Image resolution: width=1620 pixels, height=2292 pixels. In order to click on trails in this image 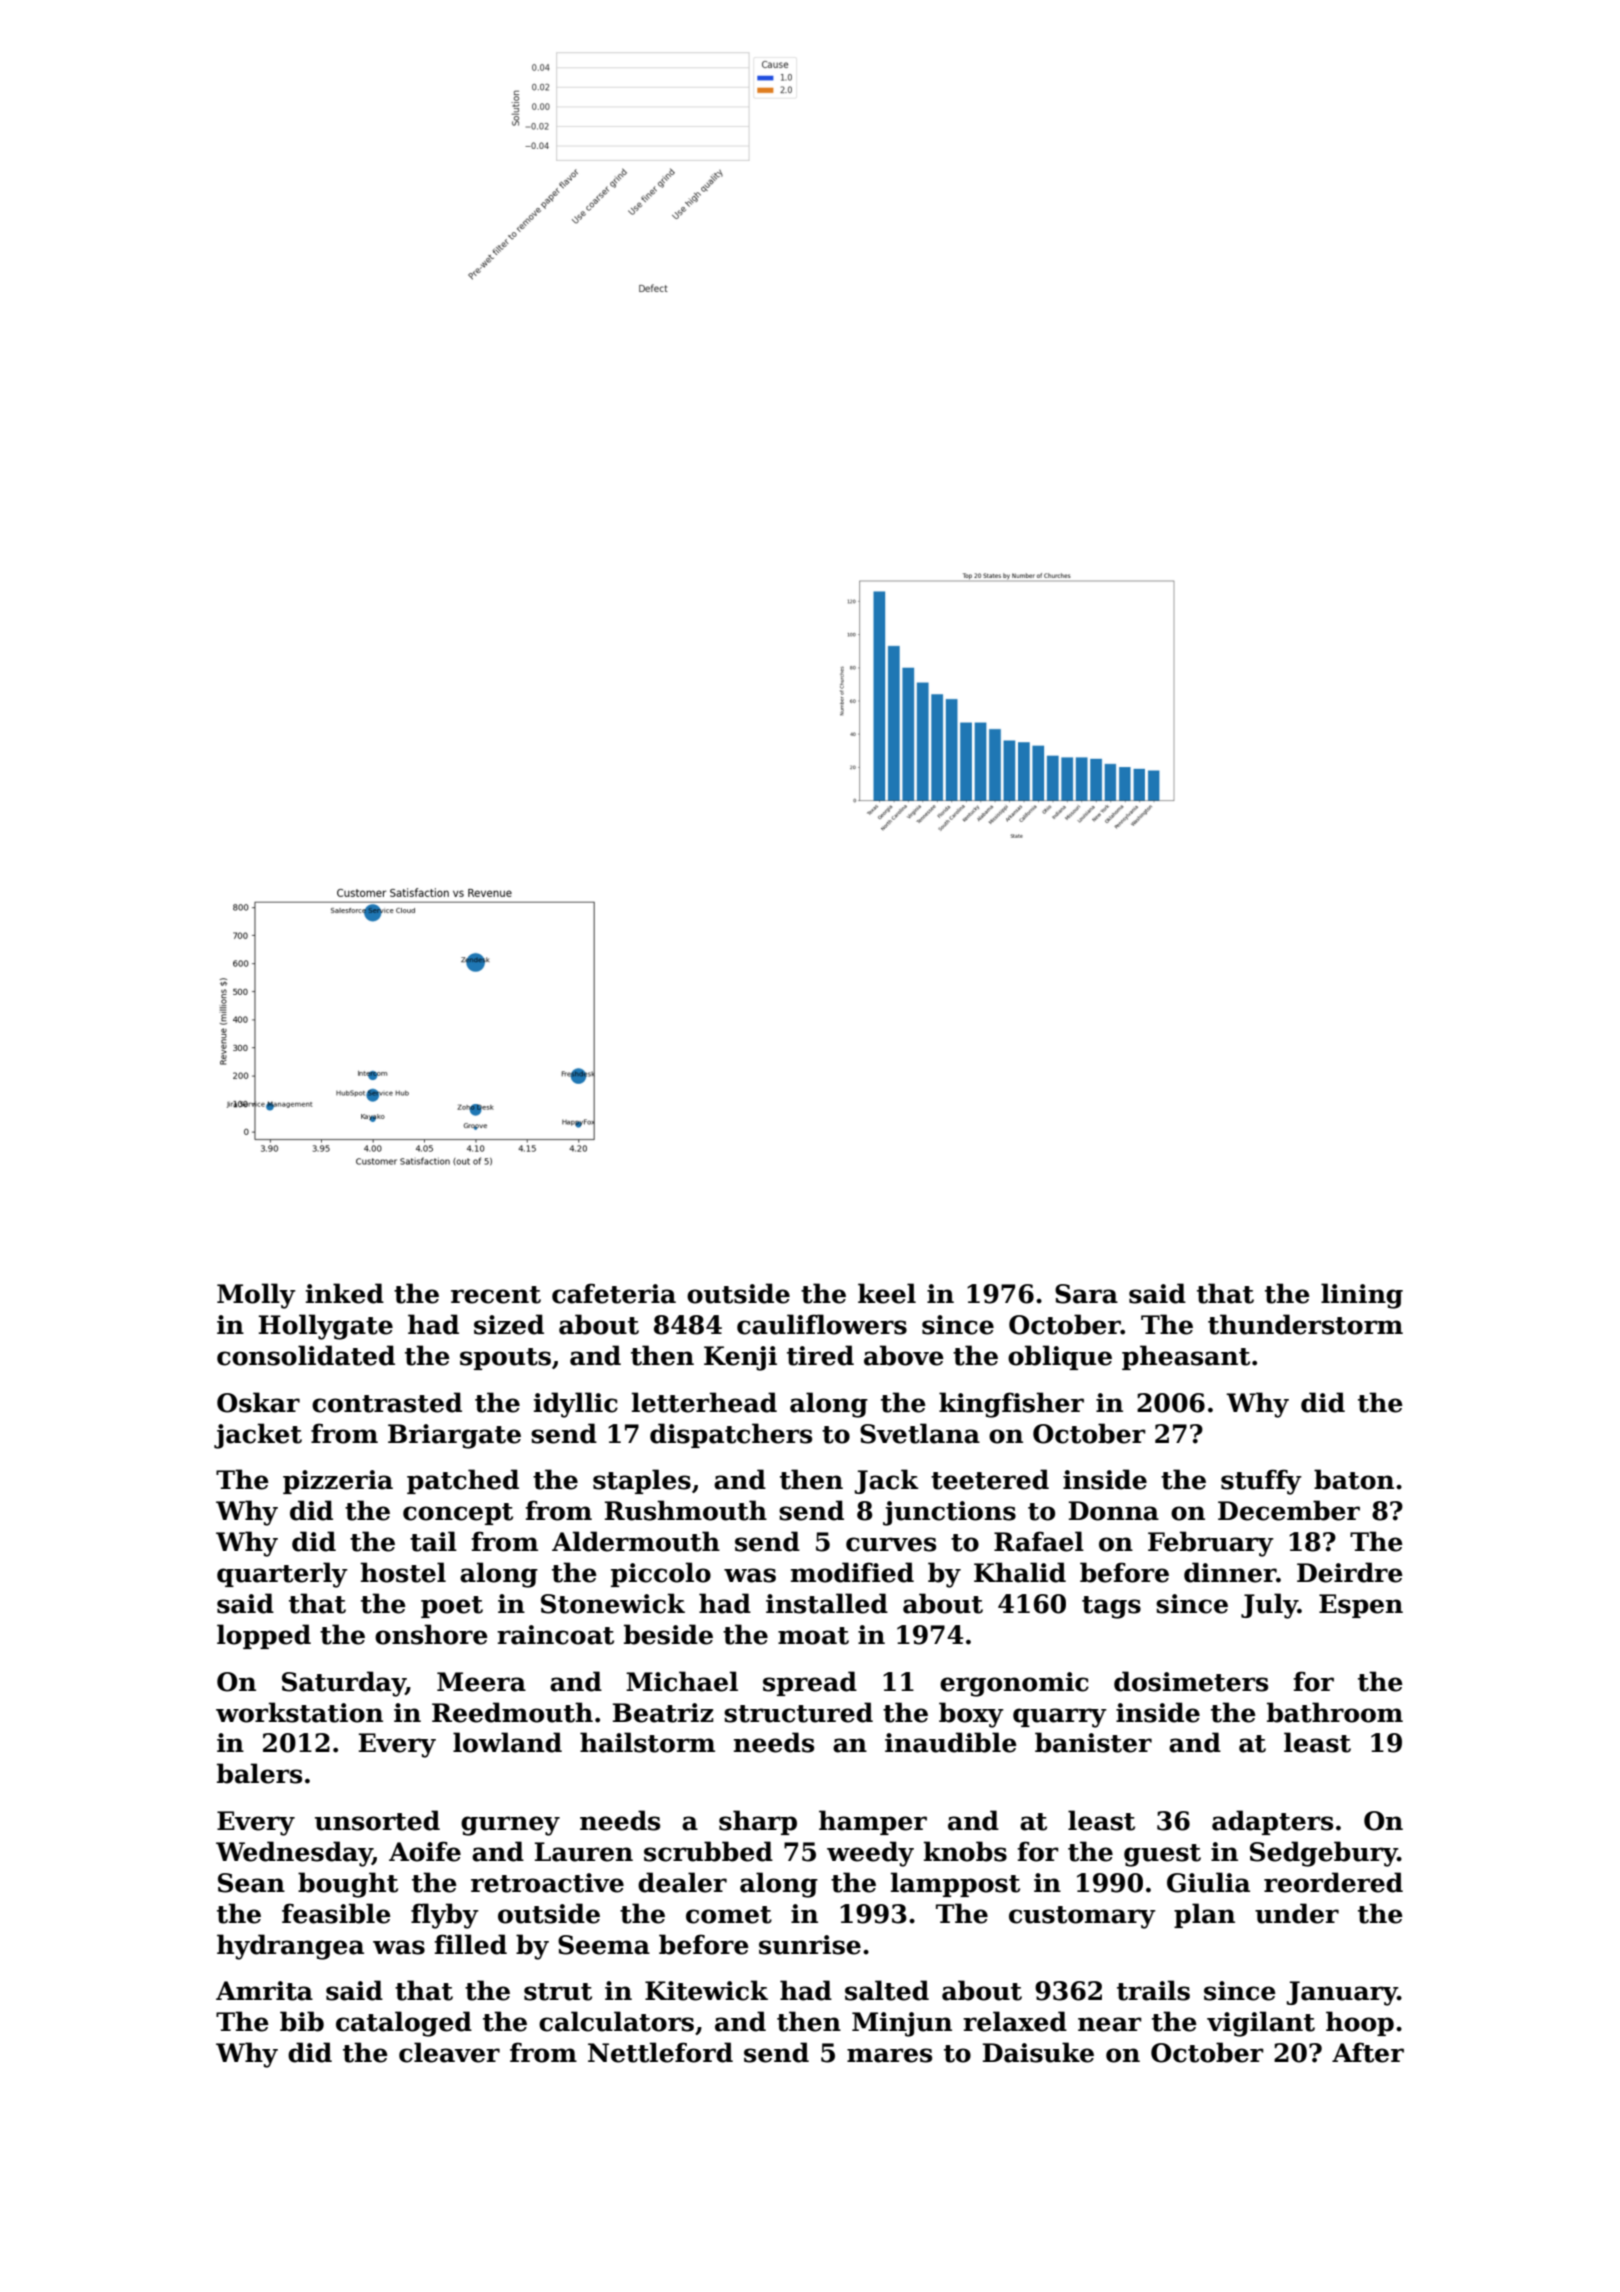, I will do `click(1153, 1990)`.
